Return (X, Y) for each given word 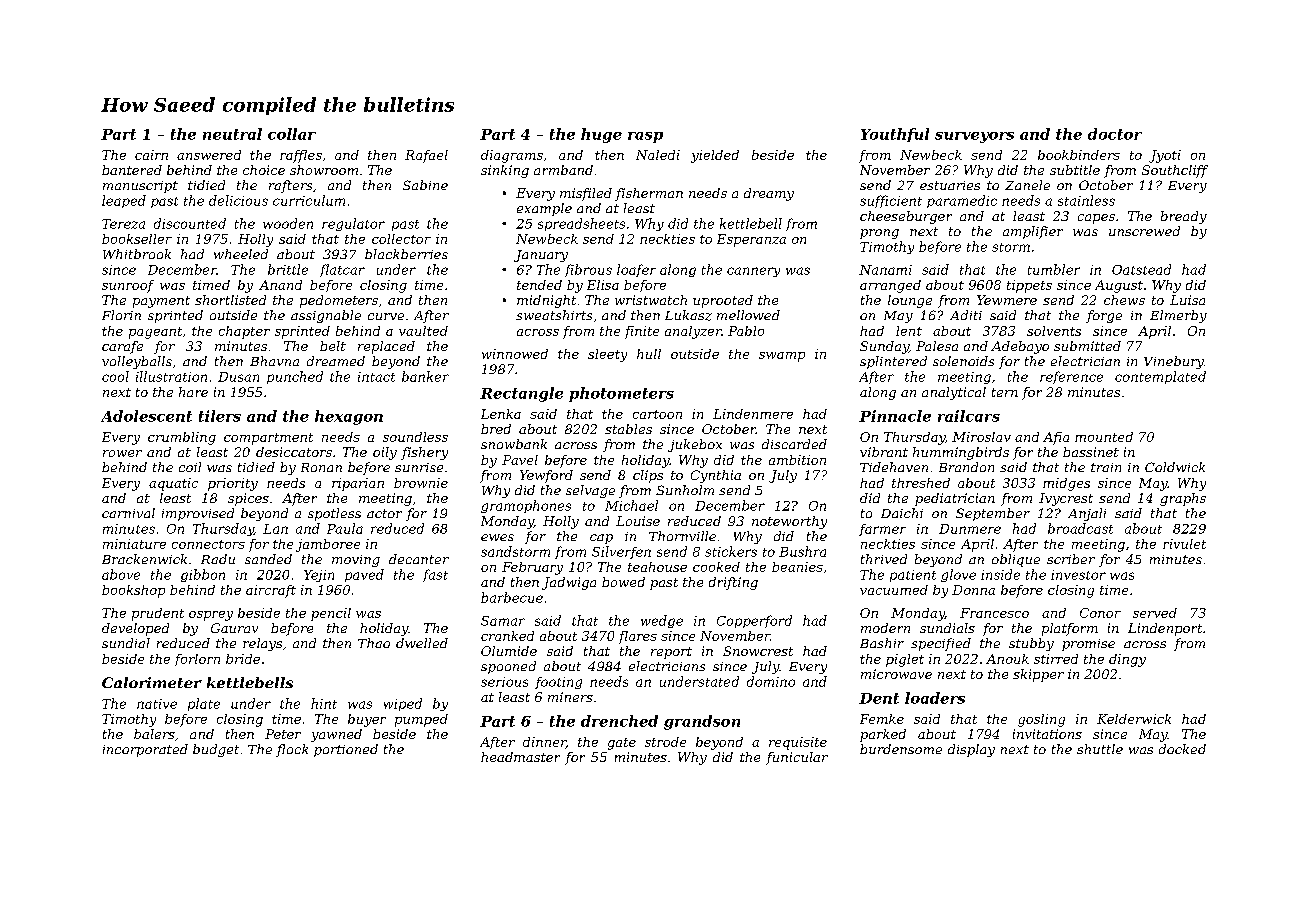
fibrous (588, 270)
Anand (280, 285)
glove (958, 575)
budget (216, 750)
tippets (1029, 286)
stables (628, 429)
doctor (1115, 134)
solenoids (963, 361)
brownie (421, 483)
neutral (232, 134)
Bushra (802, 551)
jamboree (328, 545)
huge (601, 135)
